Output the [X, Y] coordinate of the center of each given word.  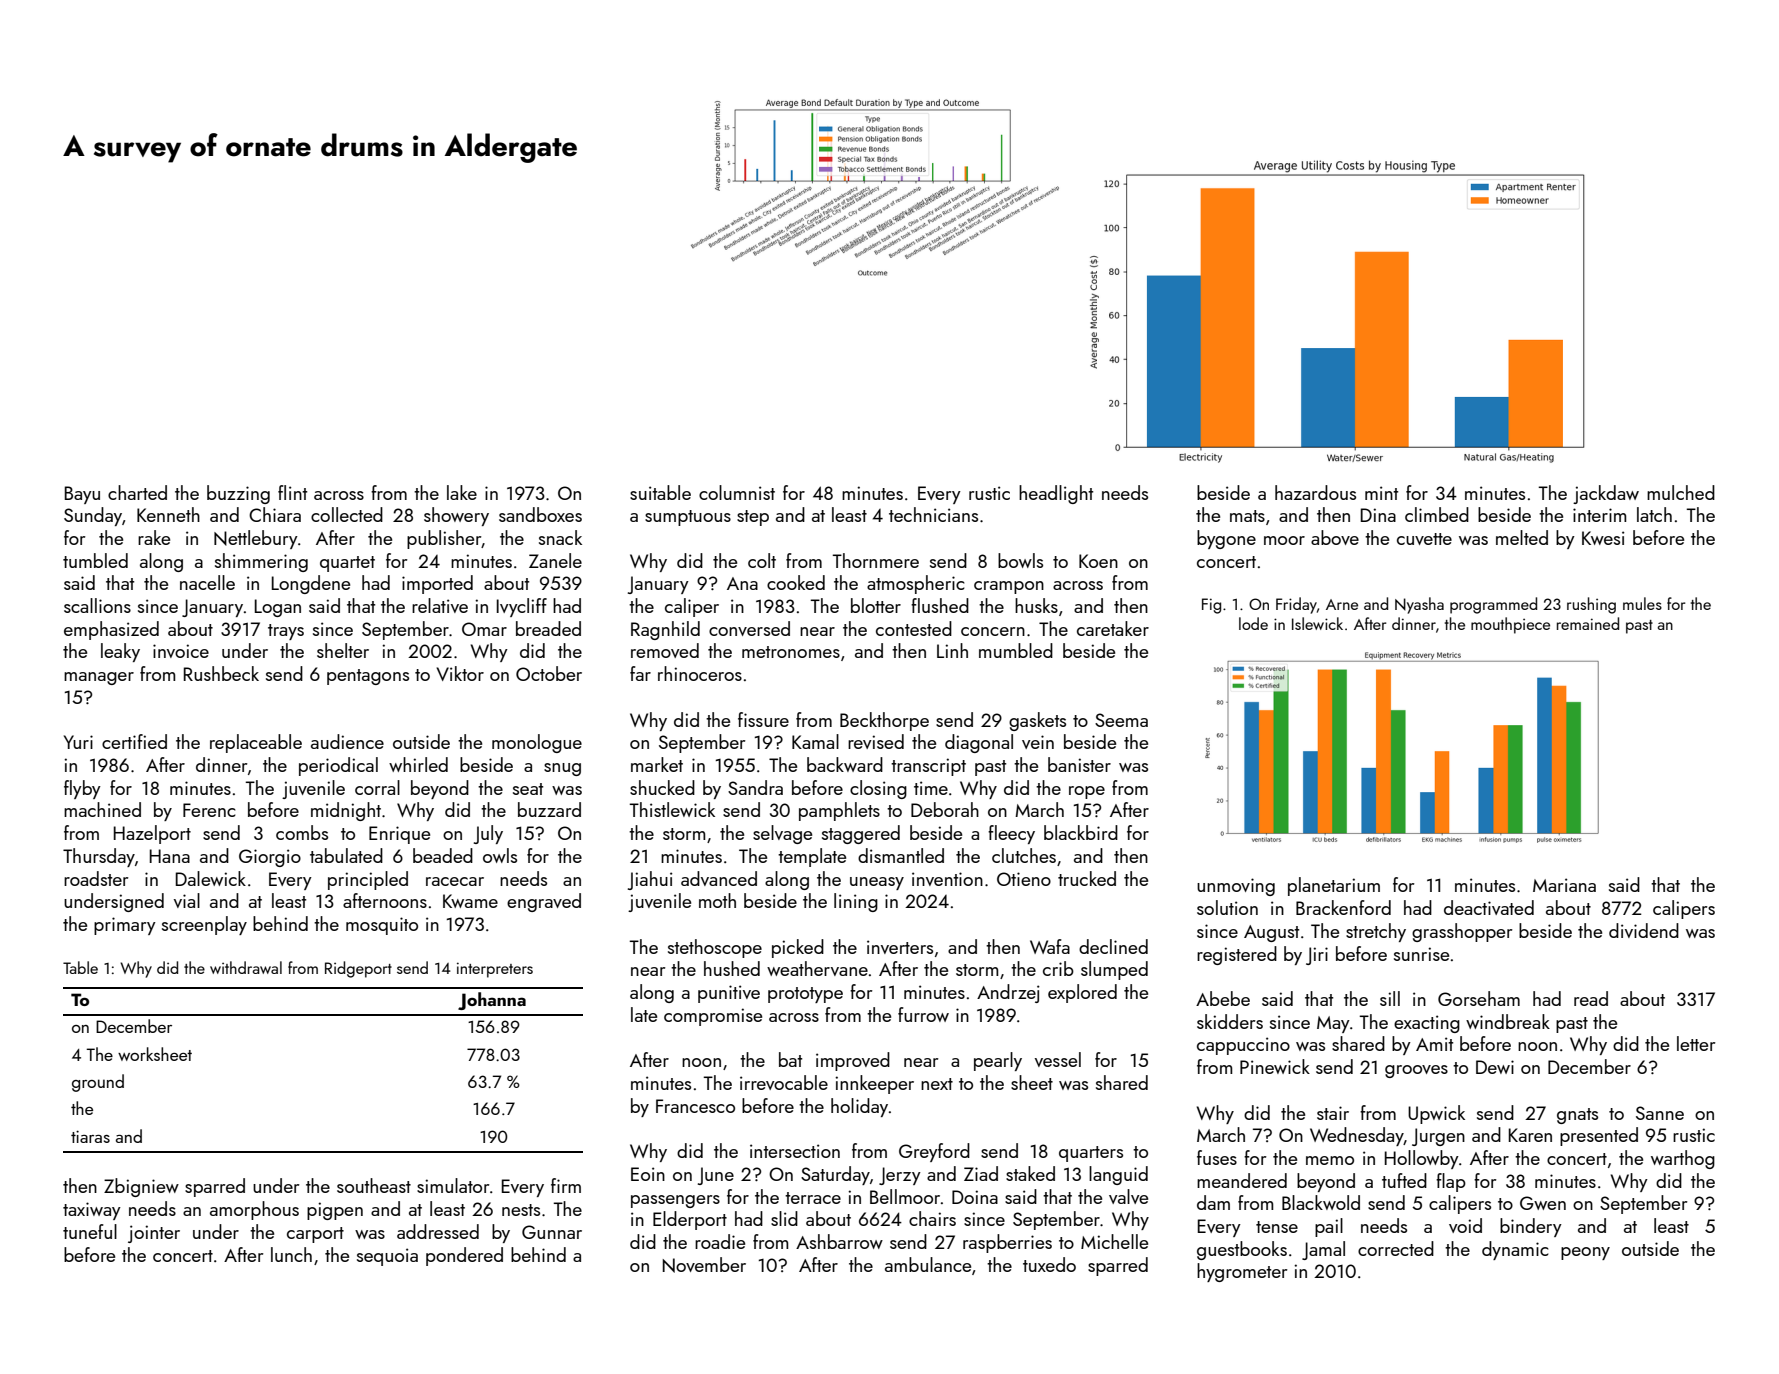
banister [1079, 764]
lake [462, 492]
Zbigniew [141, 1187]
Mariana [1564, 885]
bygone [1226, 539]
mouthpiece [1510, 625]
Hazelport [152, 834]
